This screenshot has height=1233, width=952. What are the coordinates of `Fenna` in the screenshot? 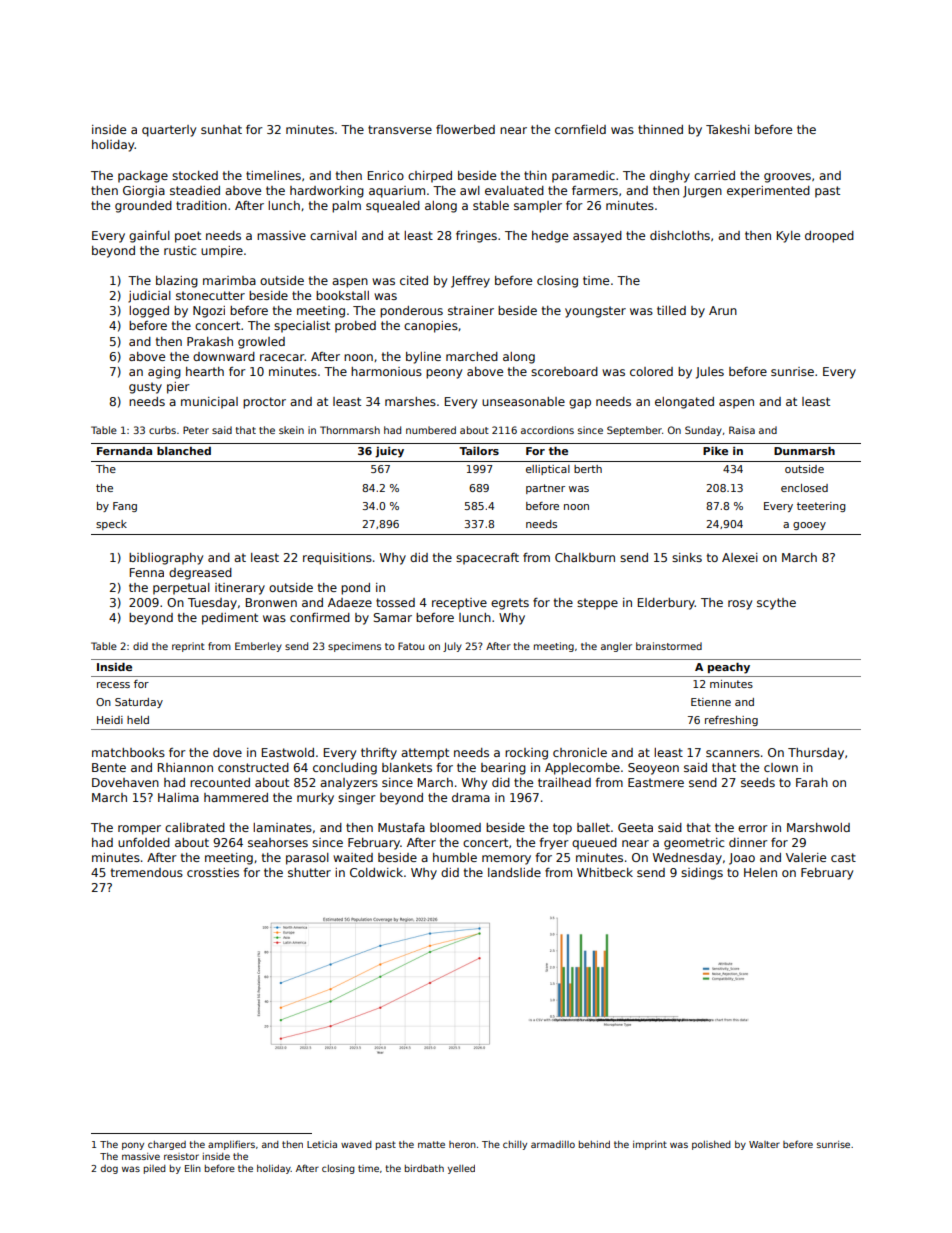 It's located at (147, 572).
